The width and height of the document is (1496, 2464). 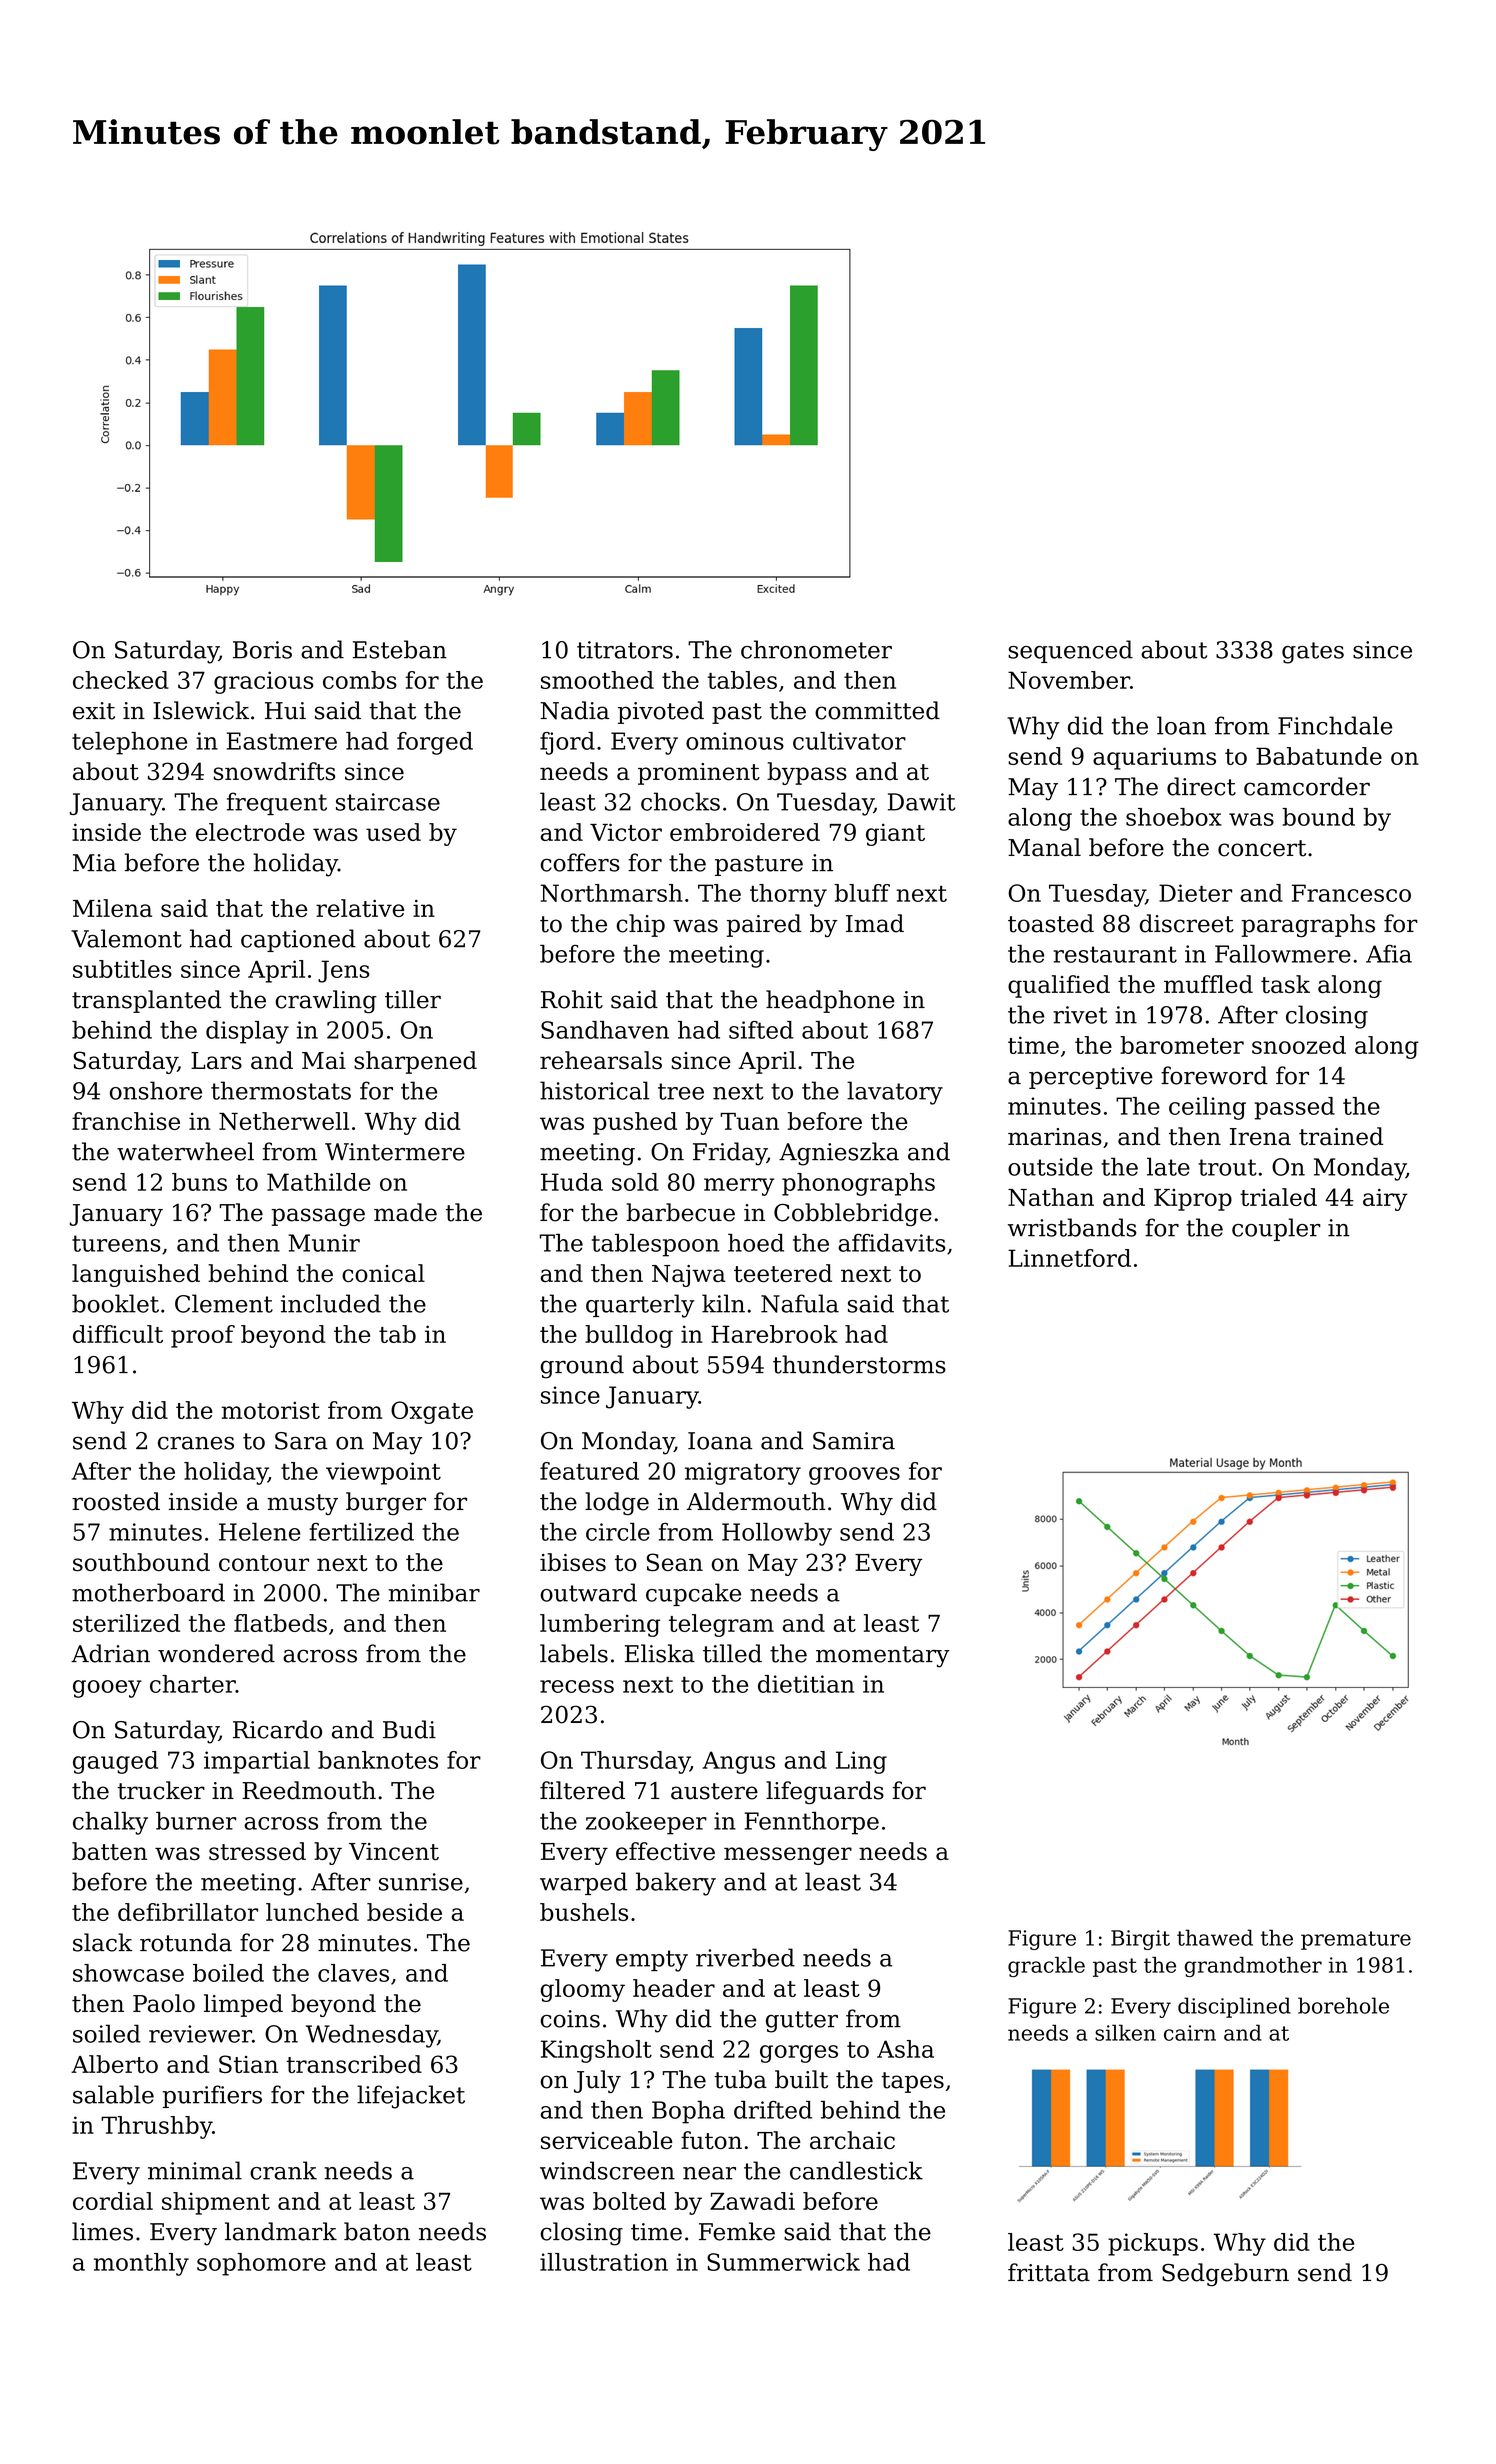 What do you see at coordinates (409, 1729) in the document?
I see `Budi` at bounding box center [409, 1729].
